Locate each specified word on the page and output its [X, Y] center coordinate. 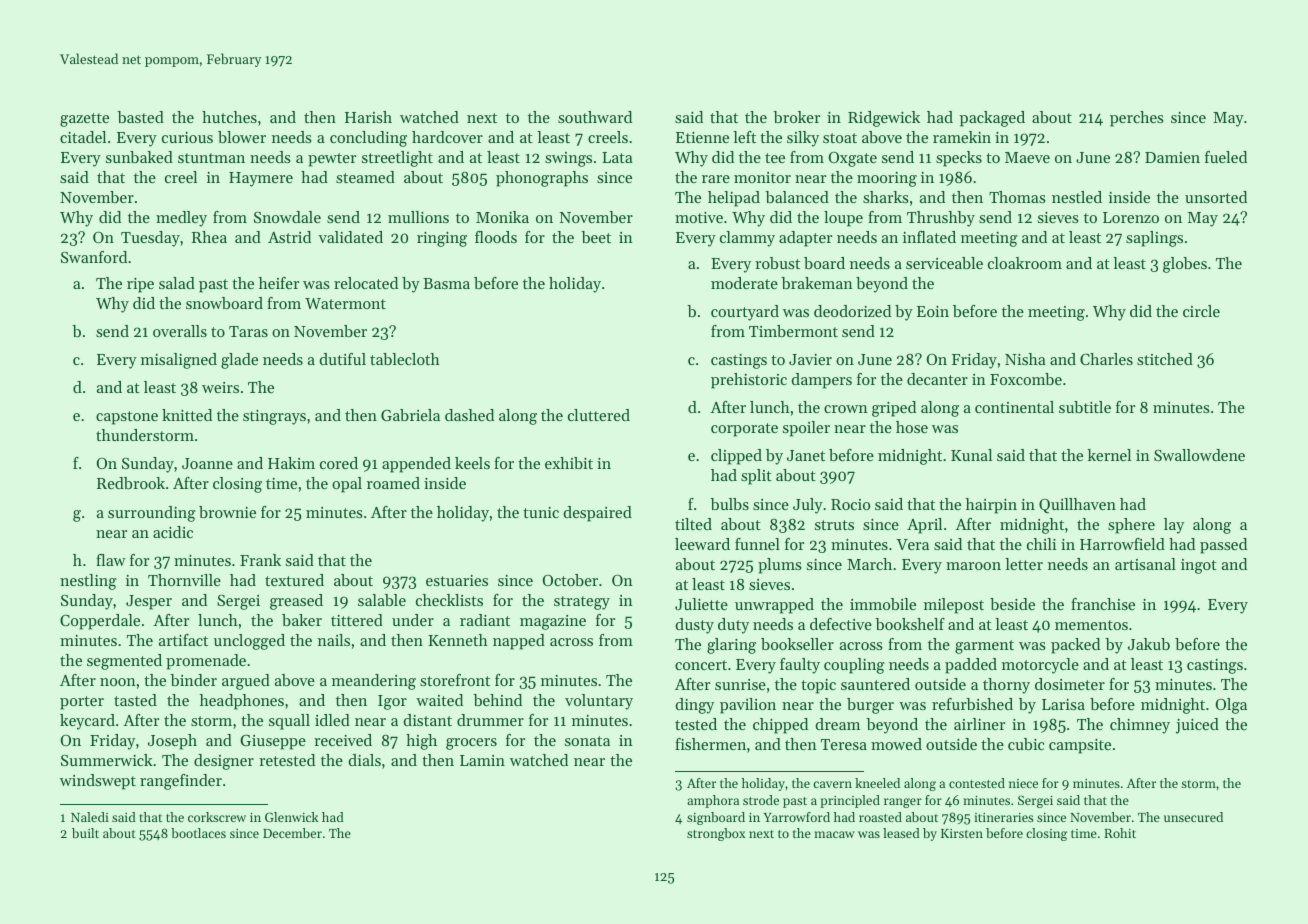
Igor [392, 702]
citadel [83, 137]
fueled [1226, 157]
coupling [854, 666]
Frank [260, 560]
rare [716, 179]
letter [1024, 564]
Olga [1231, 706]
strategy [582, 603]
